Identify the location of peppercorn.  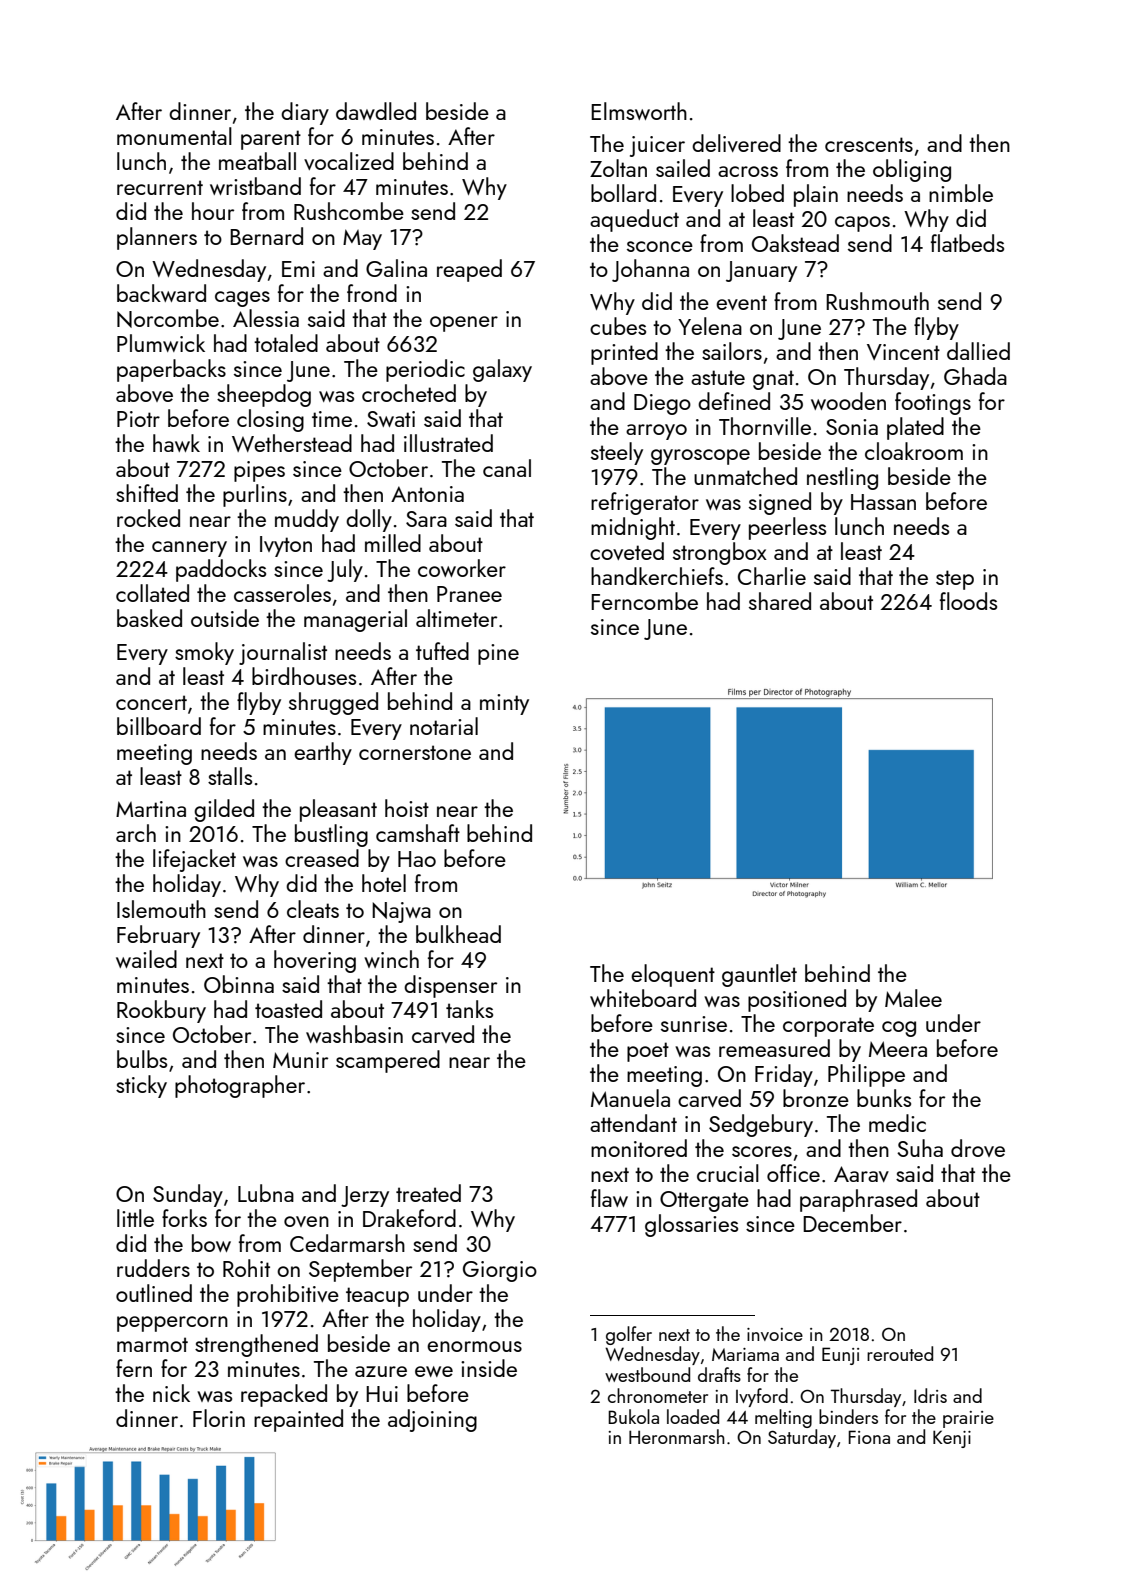
(172, 1324).
